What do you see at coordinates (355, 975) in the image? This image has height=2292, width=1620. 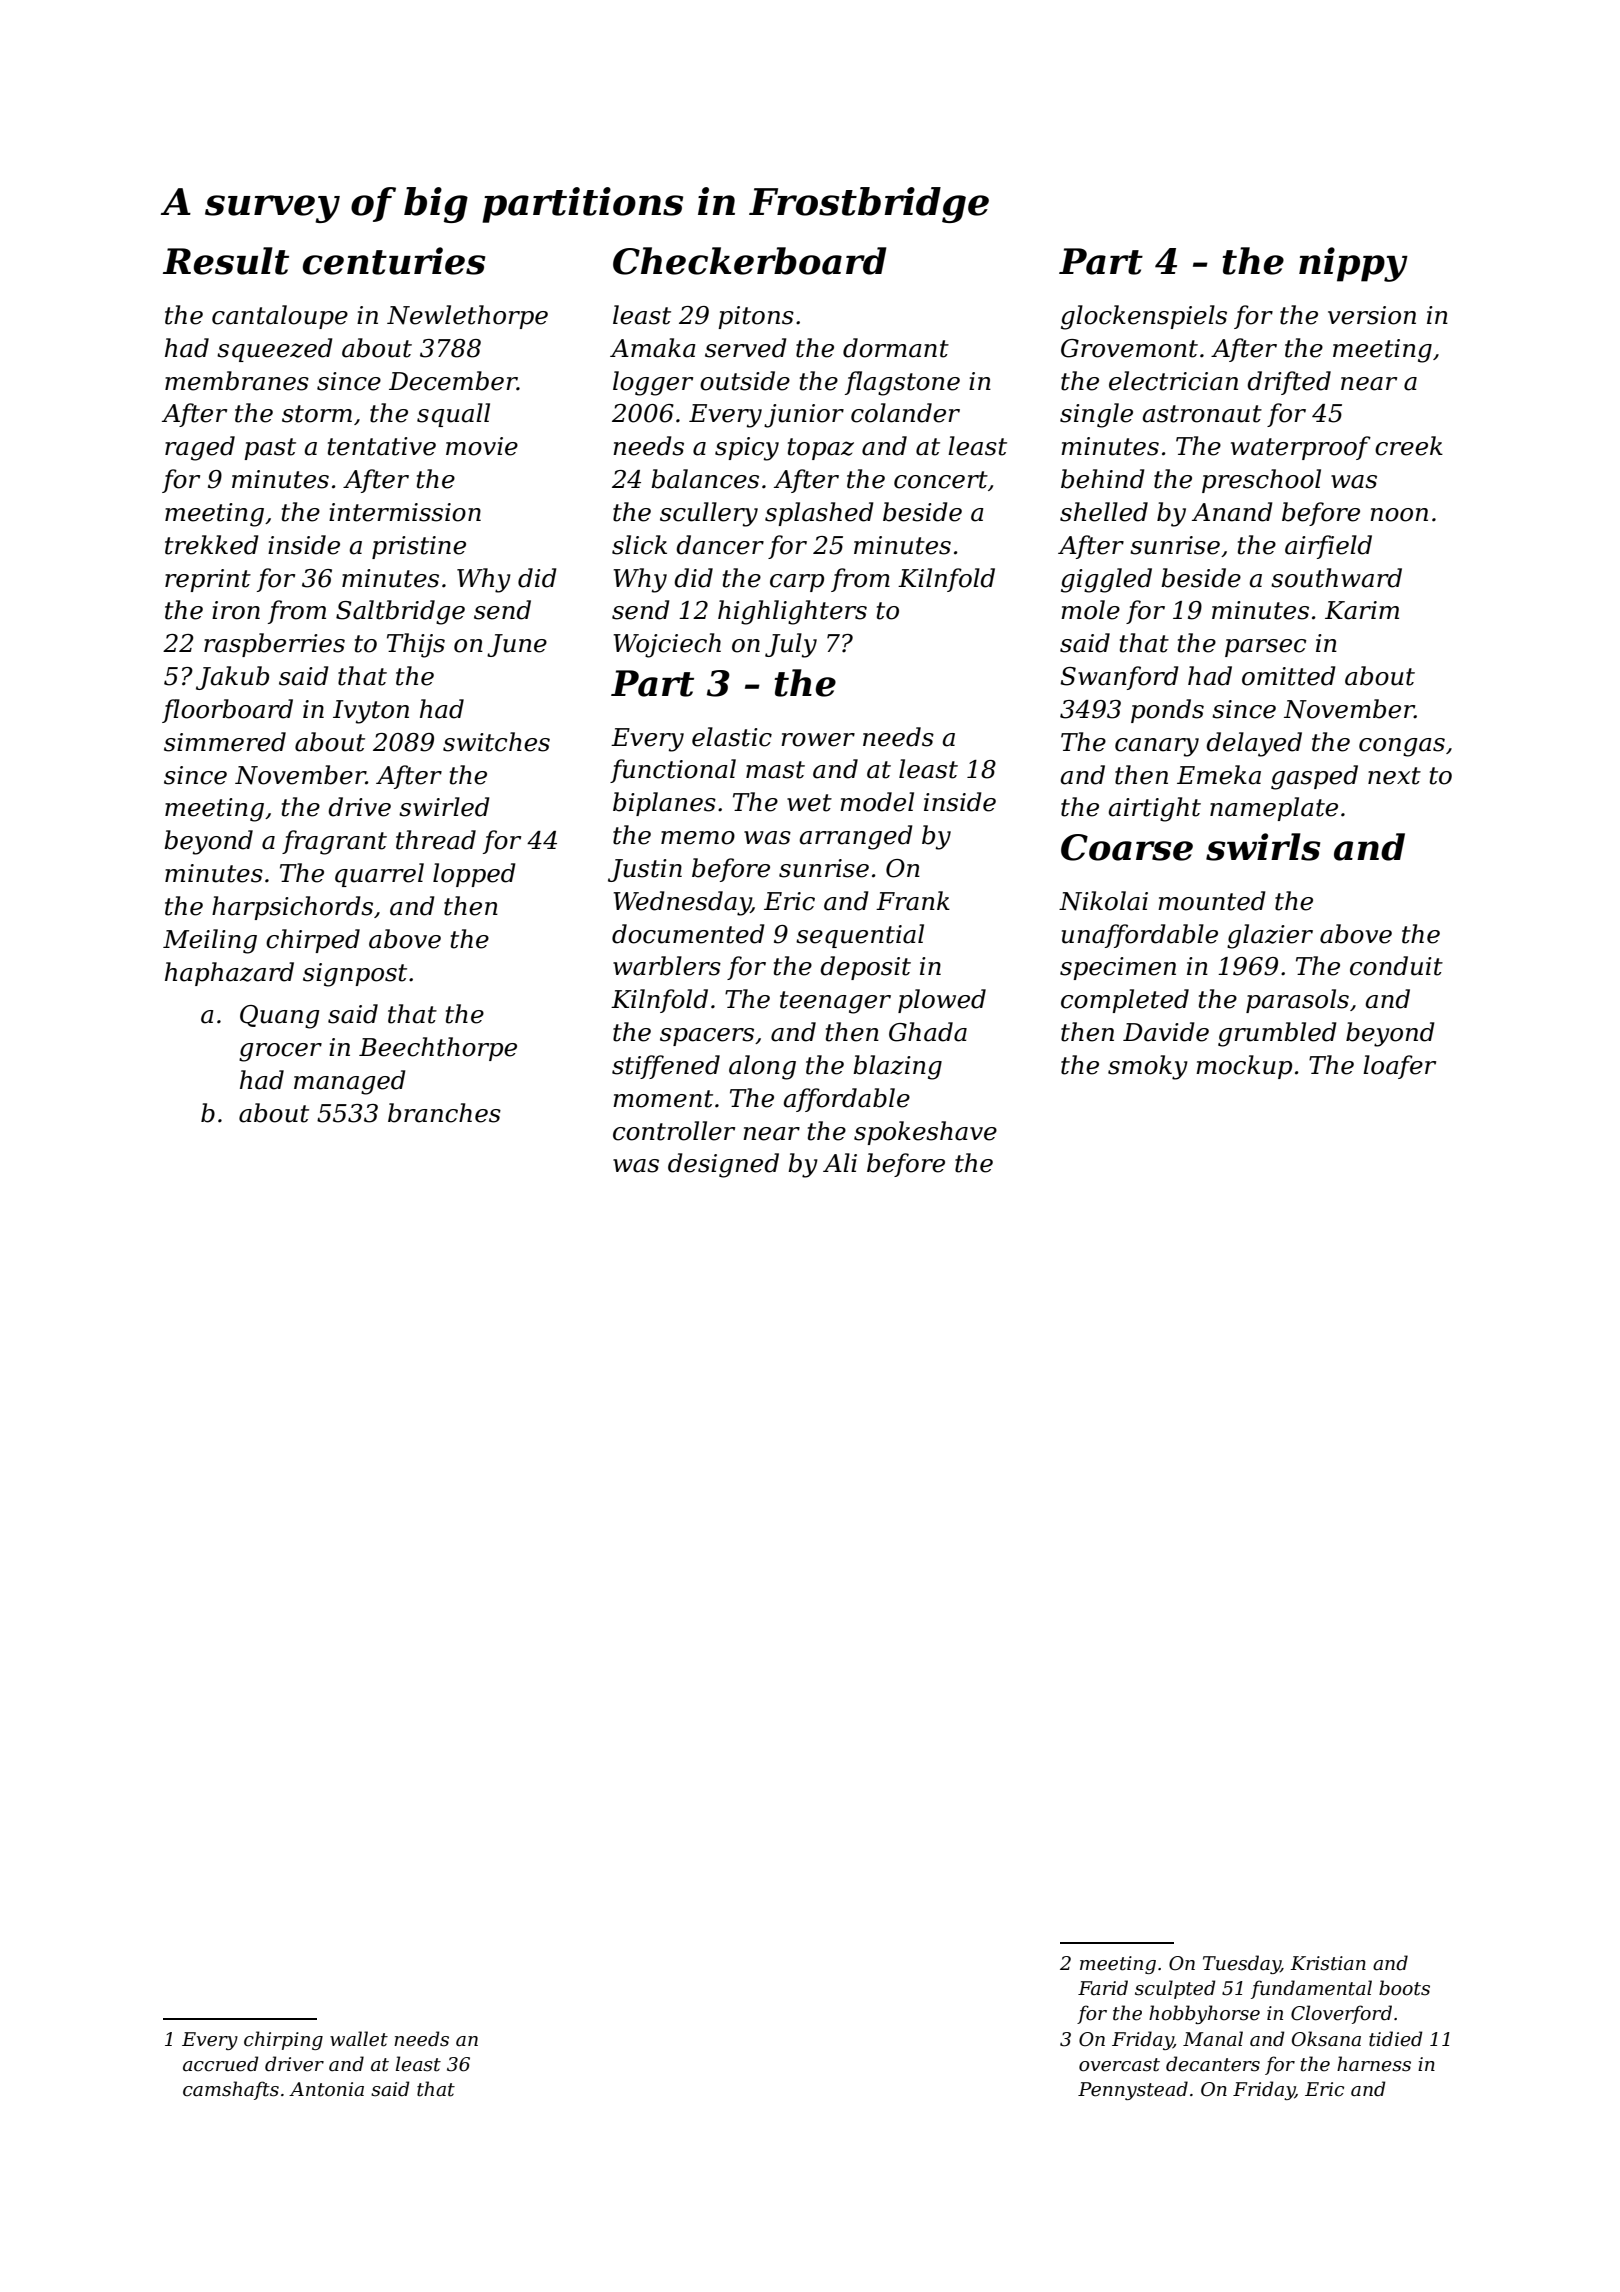 I see `signpost` at bounding box center [355, 975].
